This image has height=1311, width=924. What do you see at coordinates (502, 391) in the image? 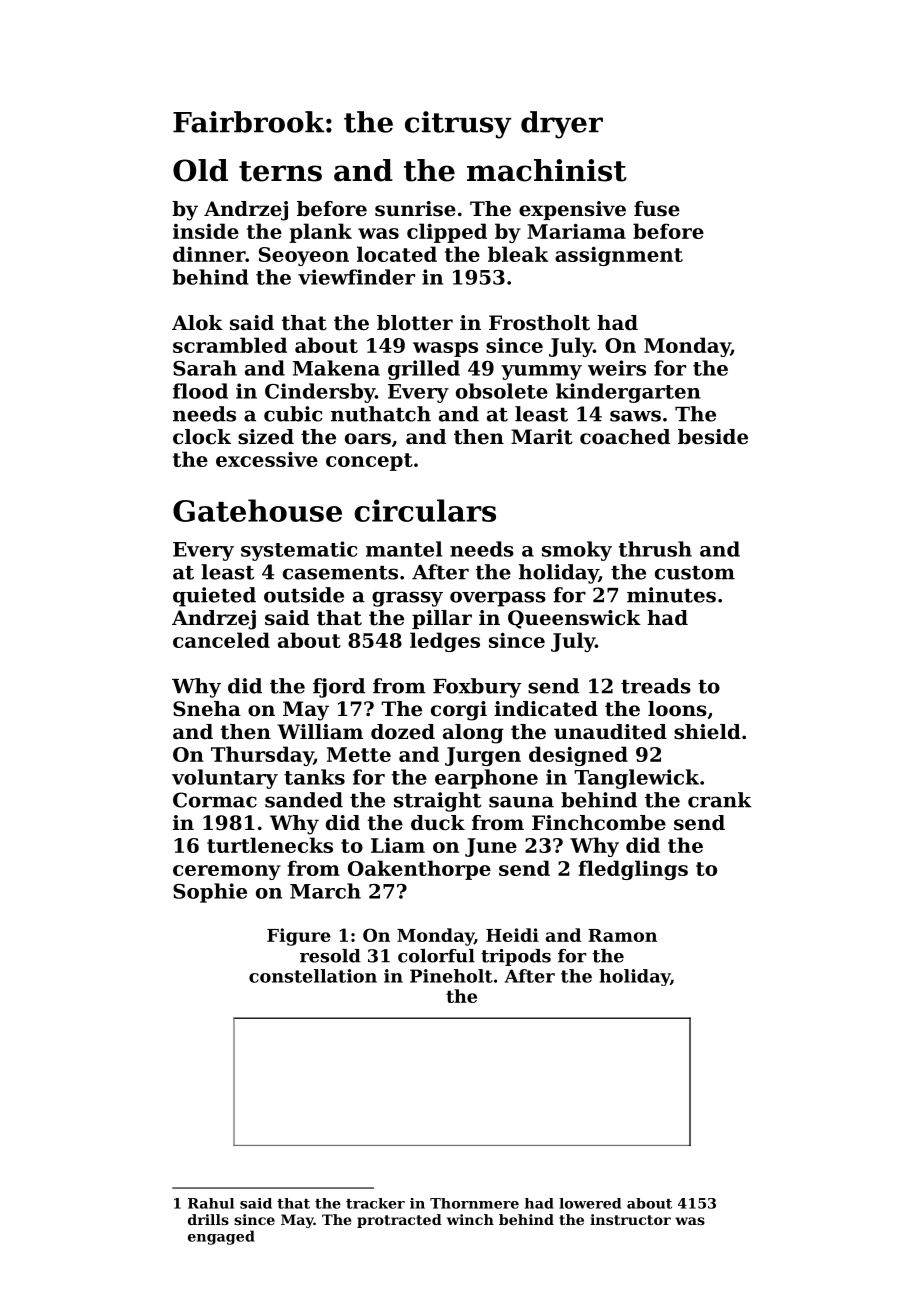
I see `obsolete` at bounding box center [502, 391].
